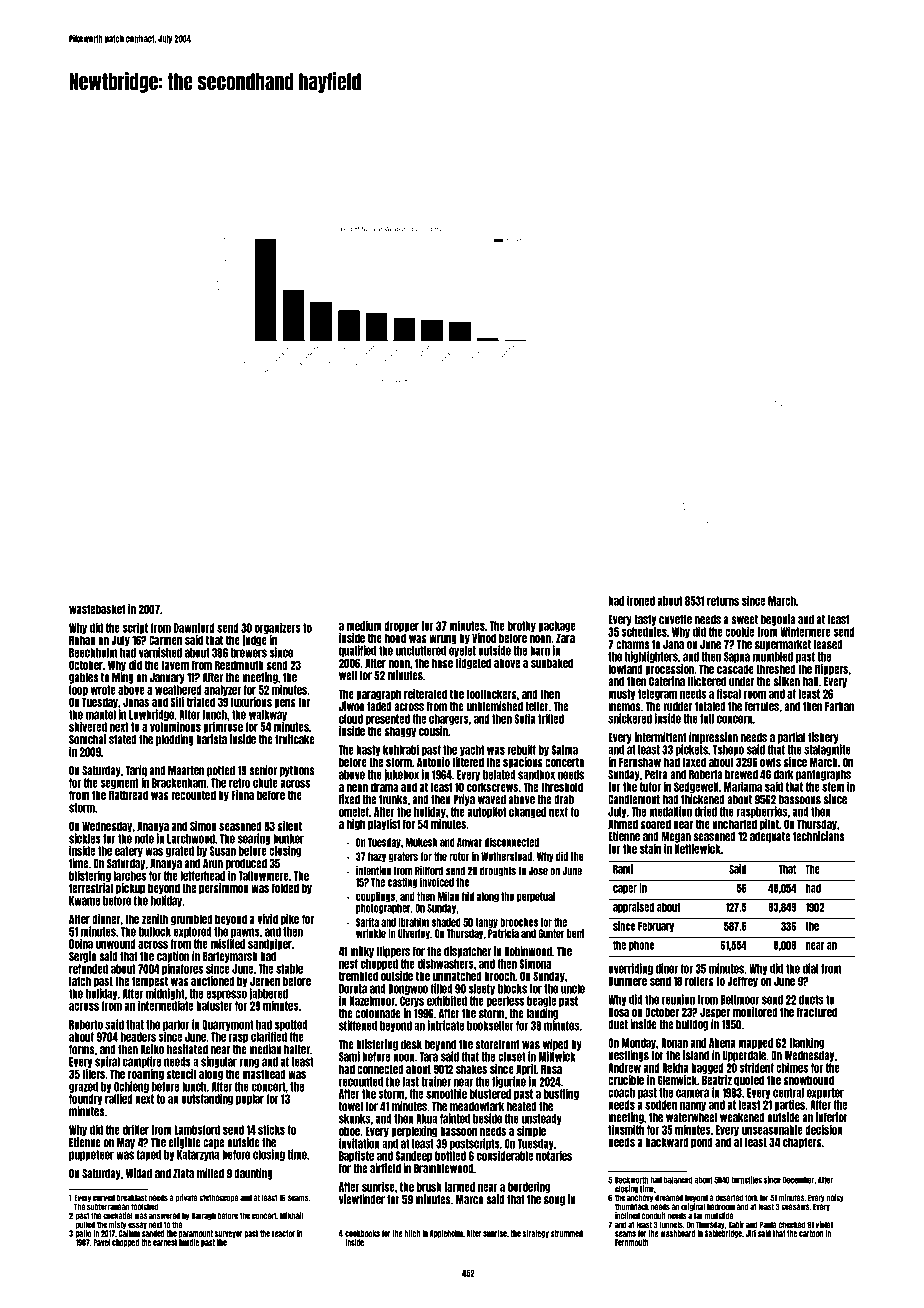 This document has height=1308, width=924. I want to click on drab, so click(564, 800).
